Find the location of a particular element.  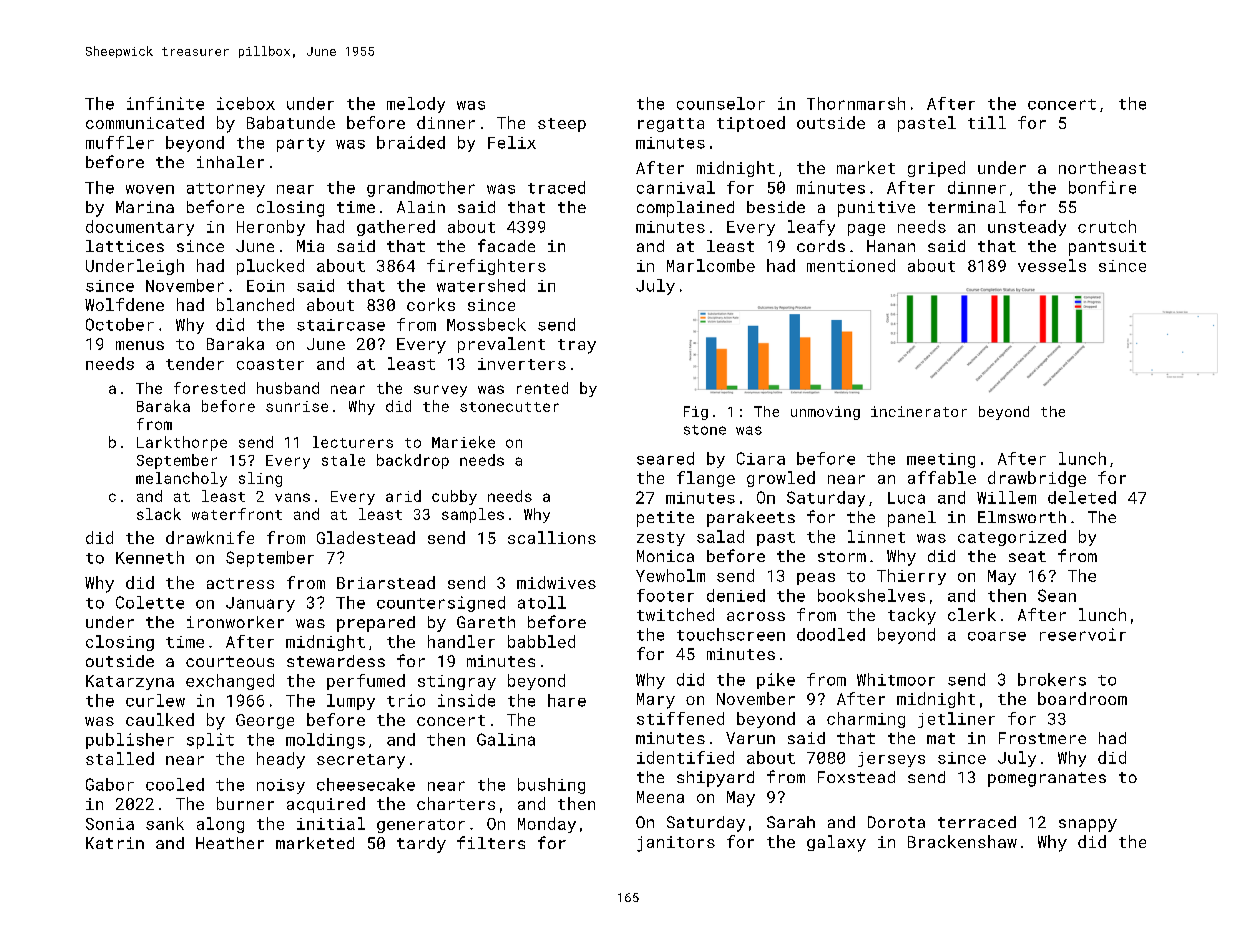

Monica is located at coordinates (665, 556).
